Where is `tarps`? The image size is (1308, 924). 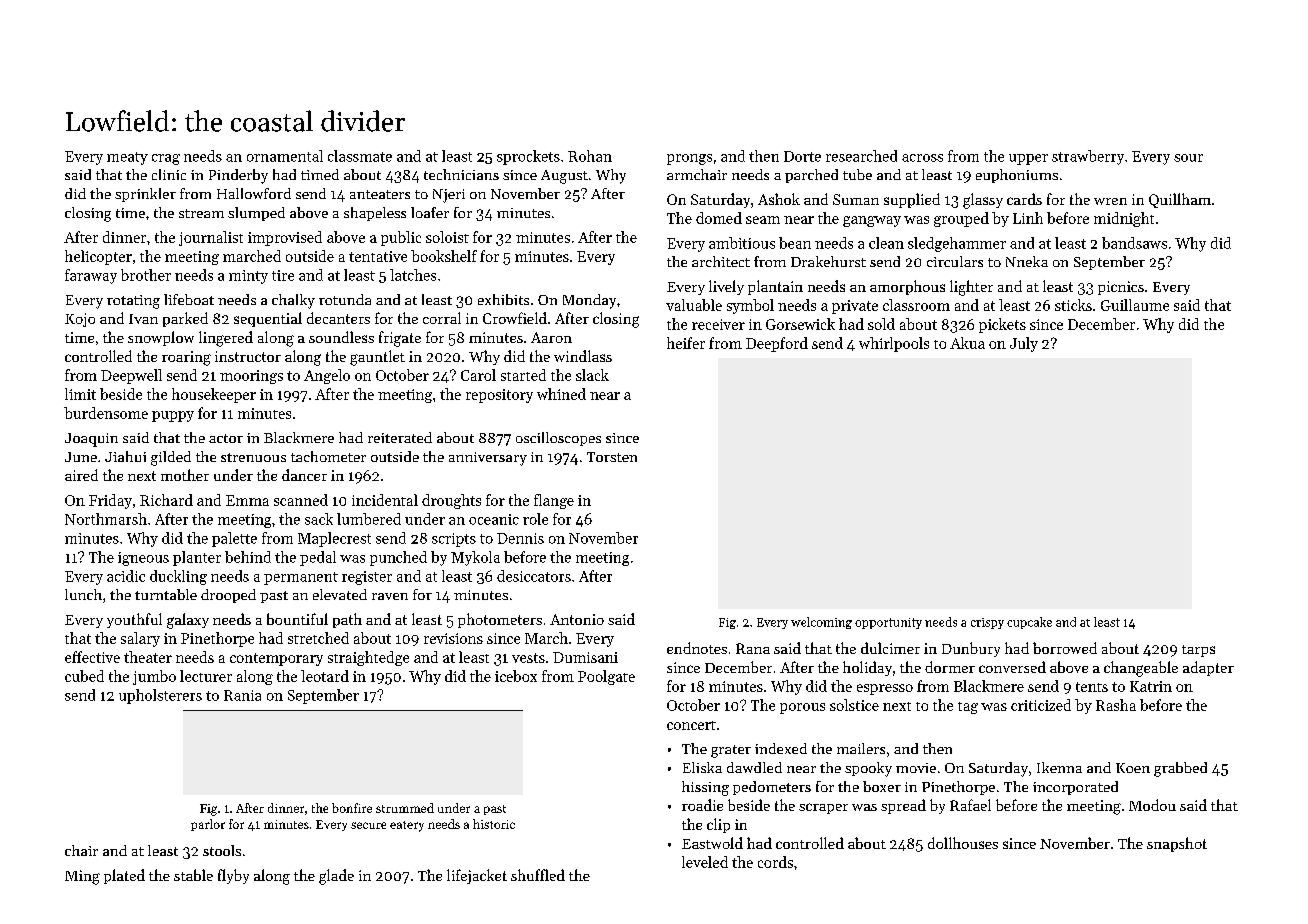 tarps is located at coordinates (1198, 651).
